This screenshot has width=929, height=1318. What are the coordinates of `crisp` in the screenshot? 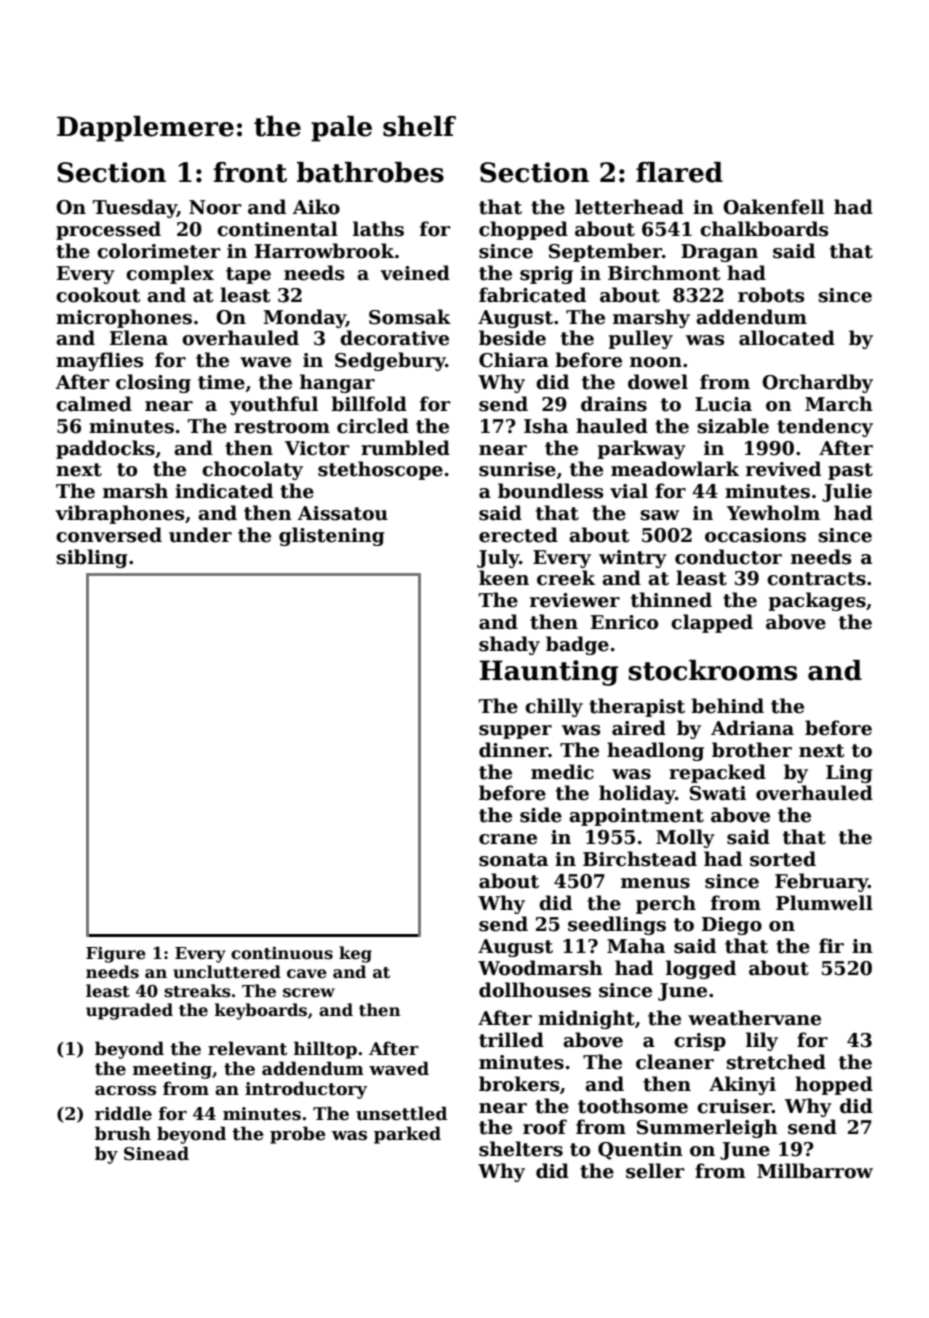 It's located at (700, 1042).
